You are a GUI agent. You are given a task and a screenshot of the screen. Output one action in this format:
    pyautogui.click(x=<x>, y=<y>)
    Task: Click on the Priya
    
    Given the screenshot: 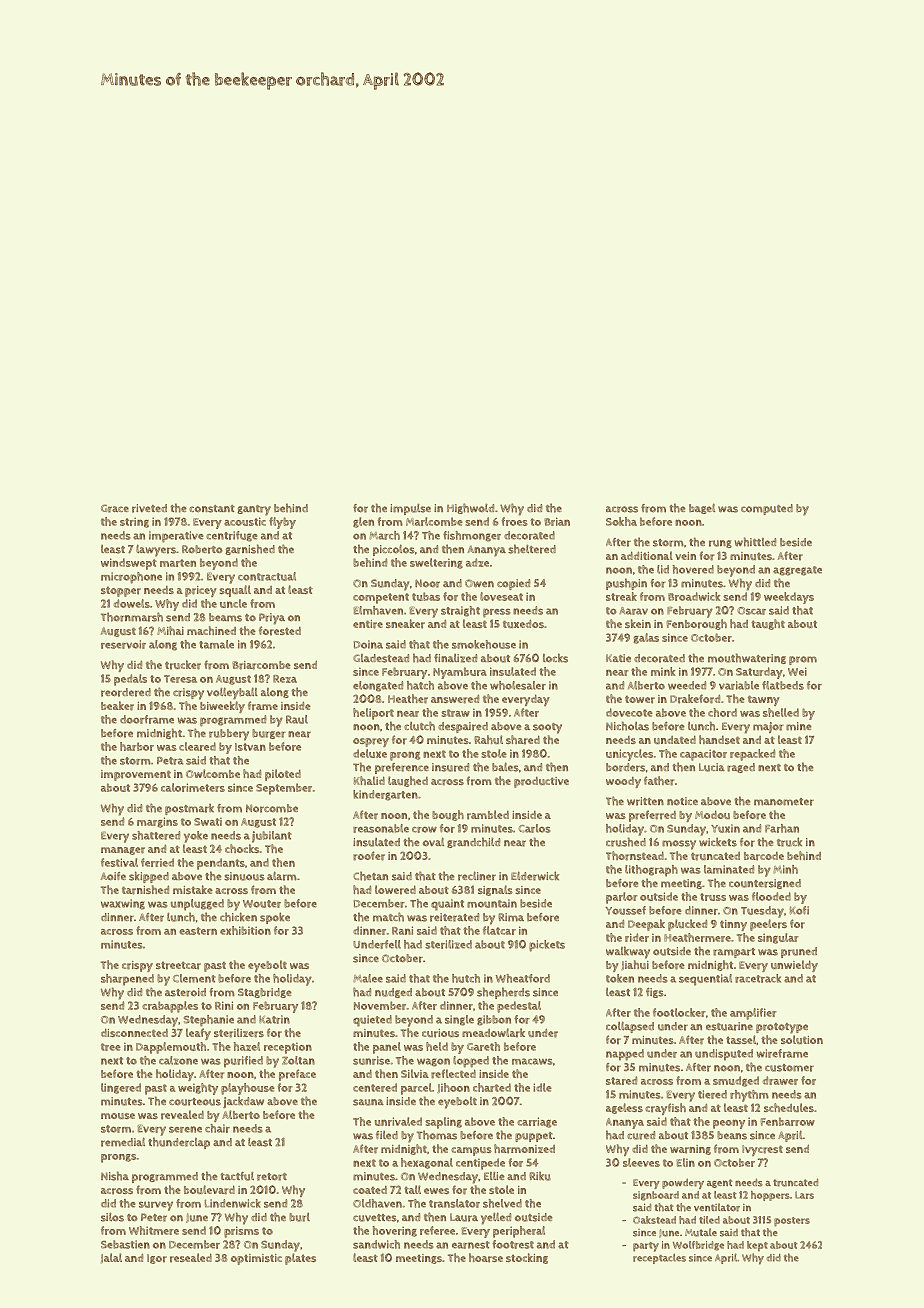 What is the action you would take?
    pyautogui.click(x=272, y=619)
